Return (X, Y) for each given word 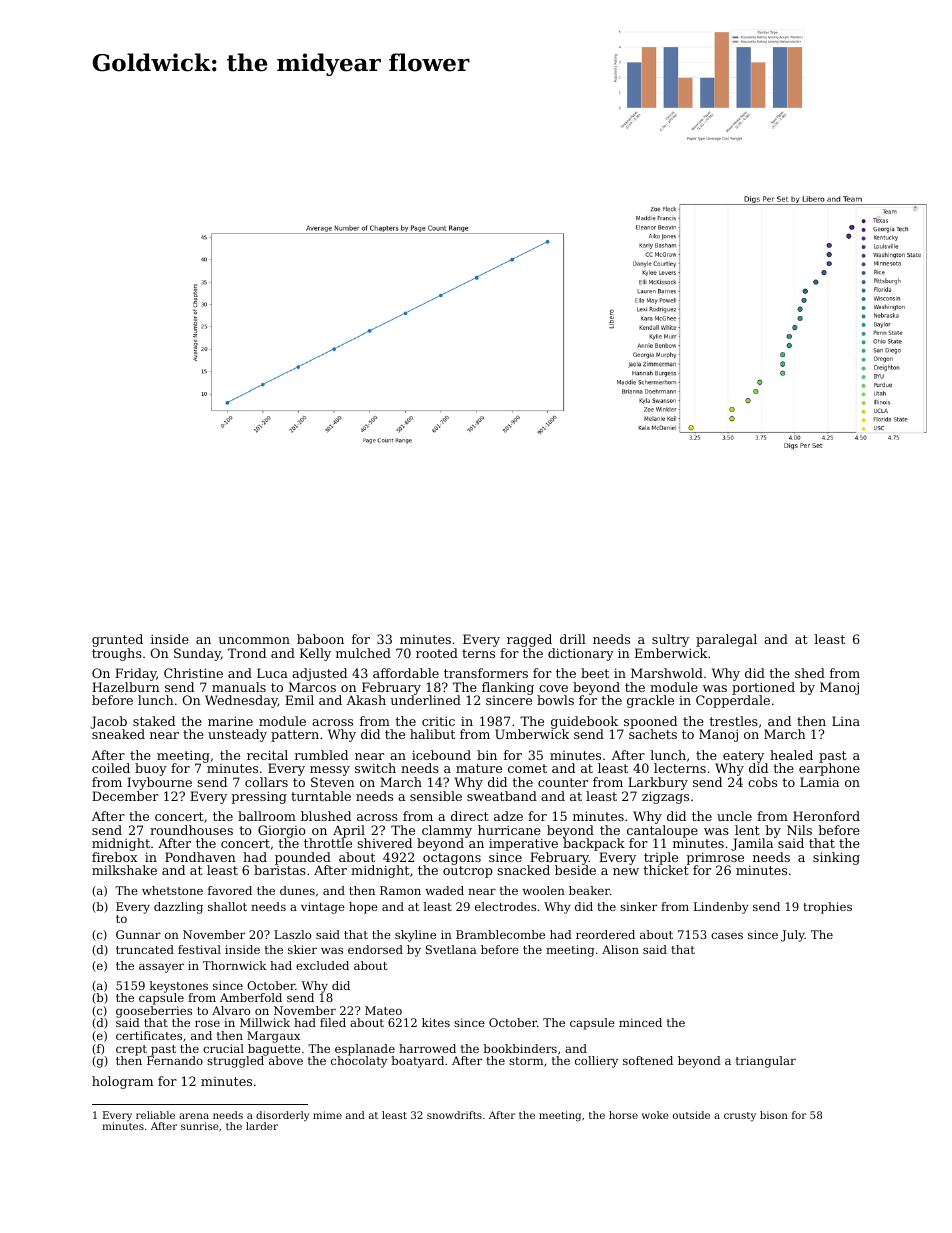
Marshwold (667, 673)
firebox (114, 857)
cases (727, 935)
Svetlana (451, 949)
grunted (117, 640)
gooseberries (154, 1012)
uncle (734, 816)
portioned (763, 688)
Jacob (108, 722)
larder (262, 1126)
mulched (363, 653)
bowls (555, 700)
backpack (594, 844)
